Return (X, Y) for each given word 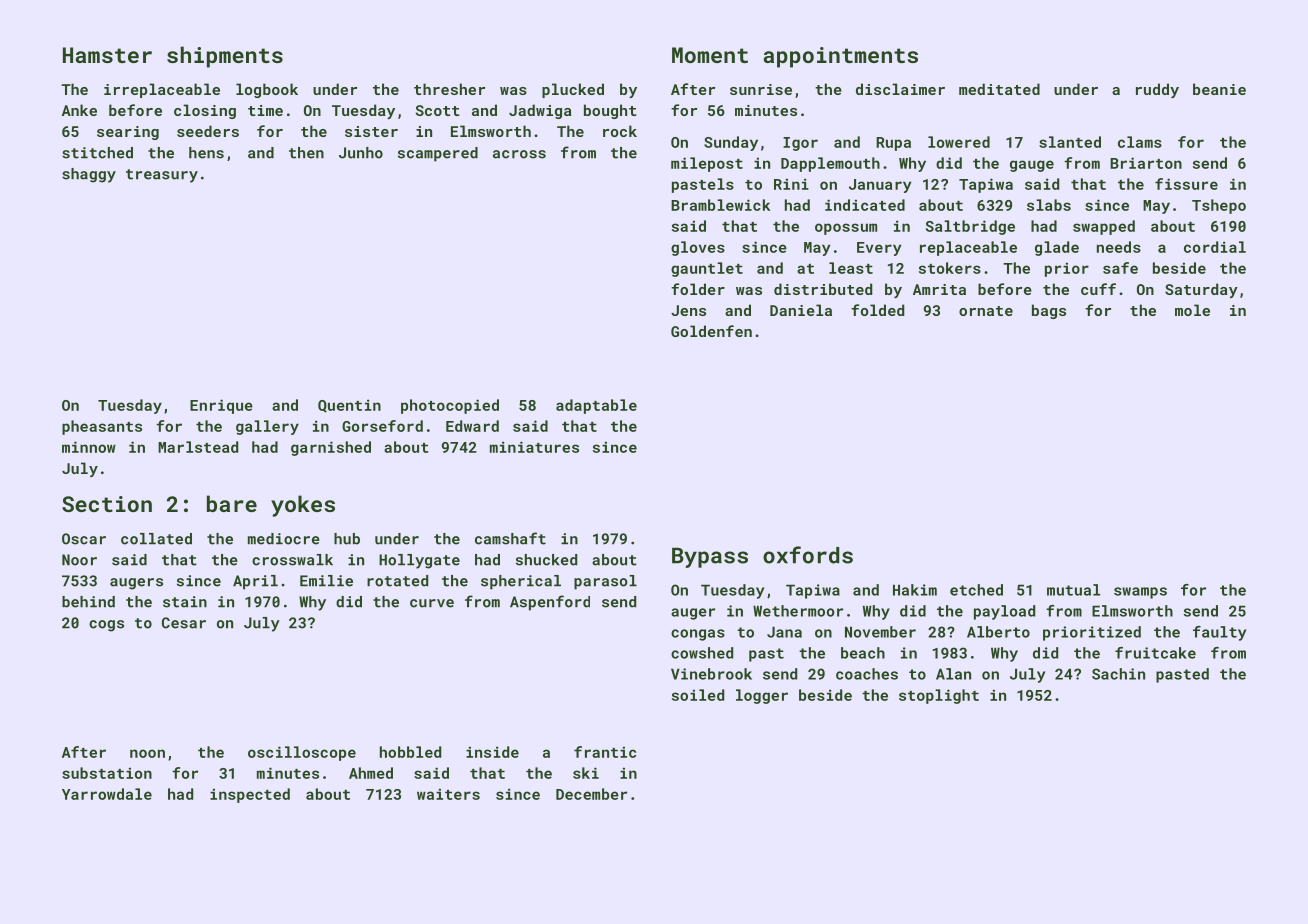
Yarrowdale (107, 794)
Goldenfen (711, 331)
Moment (710, 55)
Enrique (221, 406)
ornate (986, 311)
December (591, 794)
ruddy (1157, 90)
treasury (162, 176)
